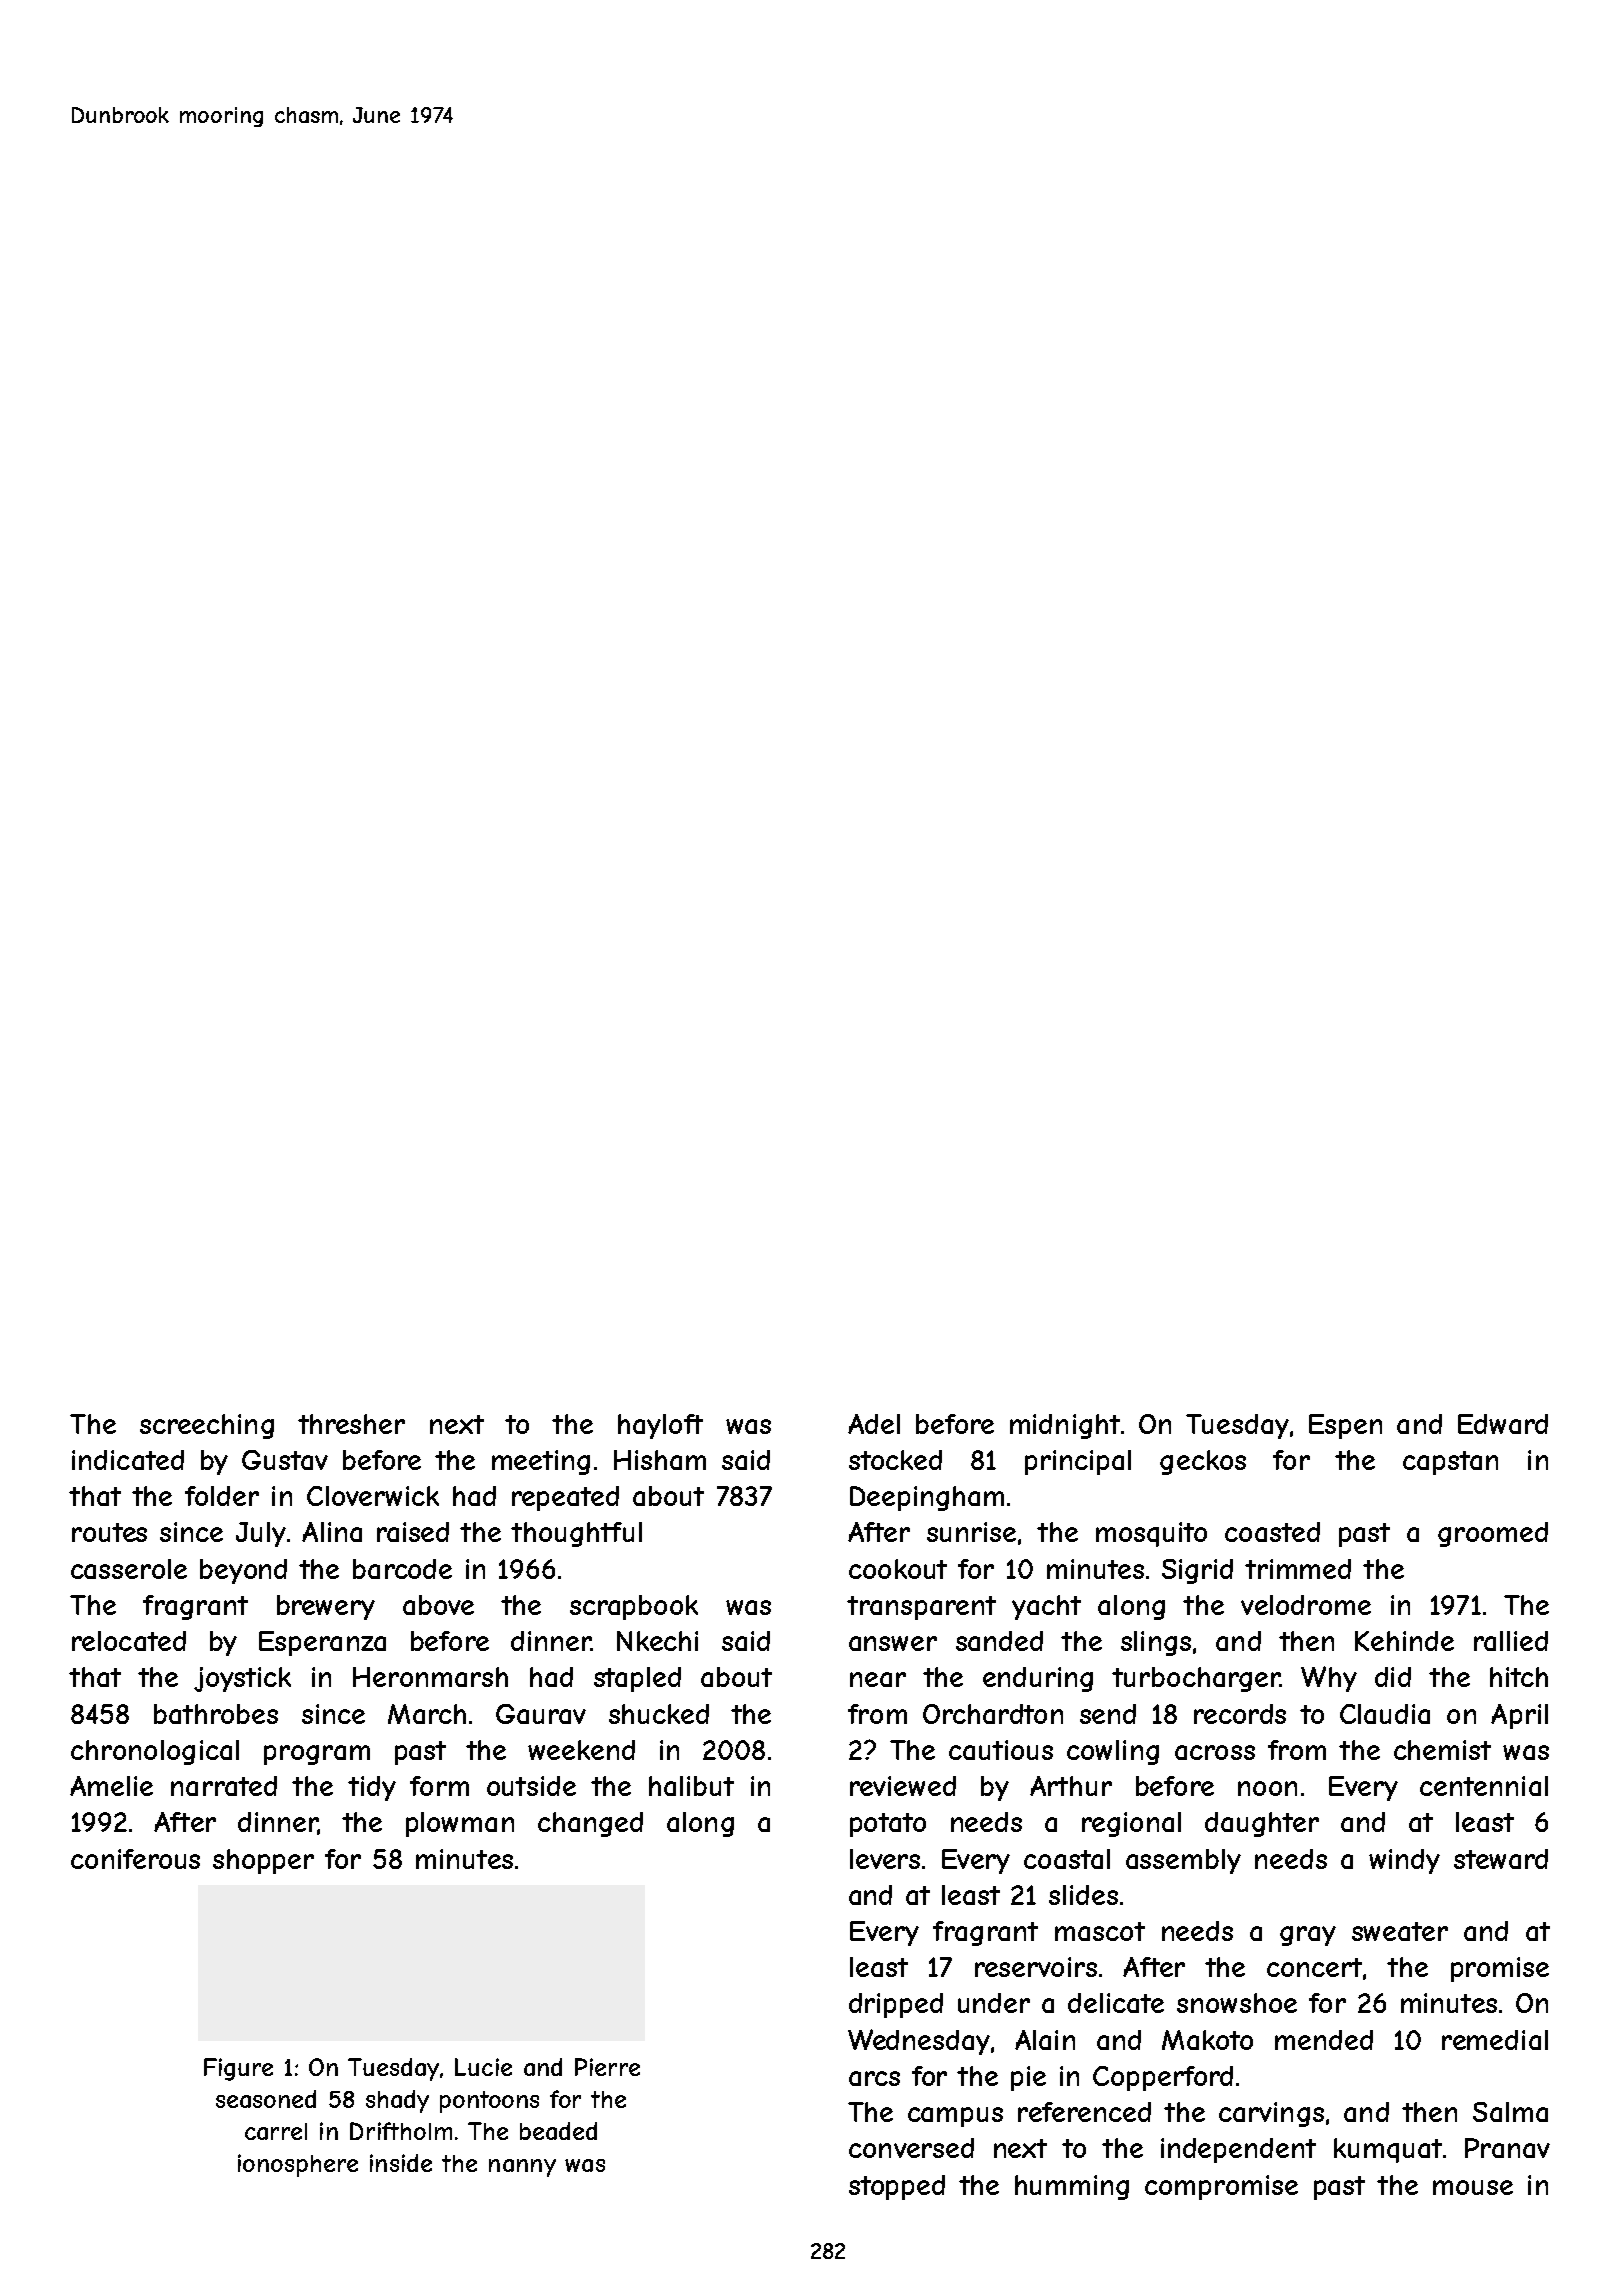  What do you see at coordinates (1036, 1967) in the screenshot?
I see `reservoirs` at bounding box center [1036, 1967].
